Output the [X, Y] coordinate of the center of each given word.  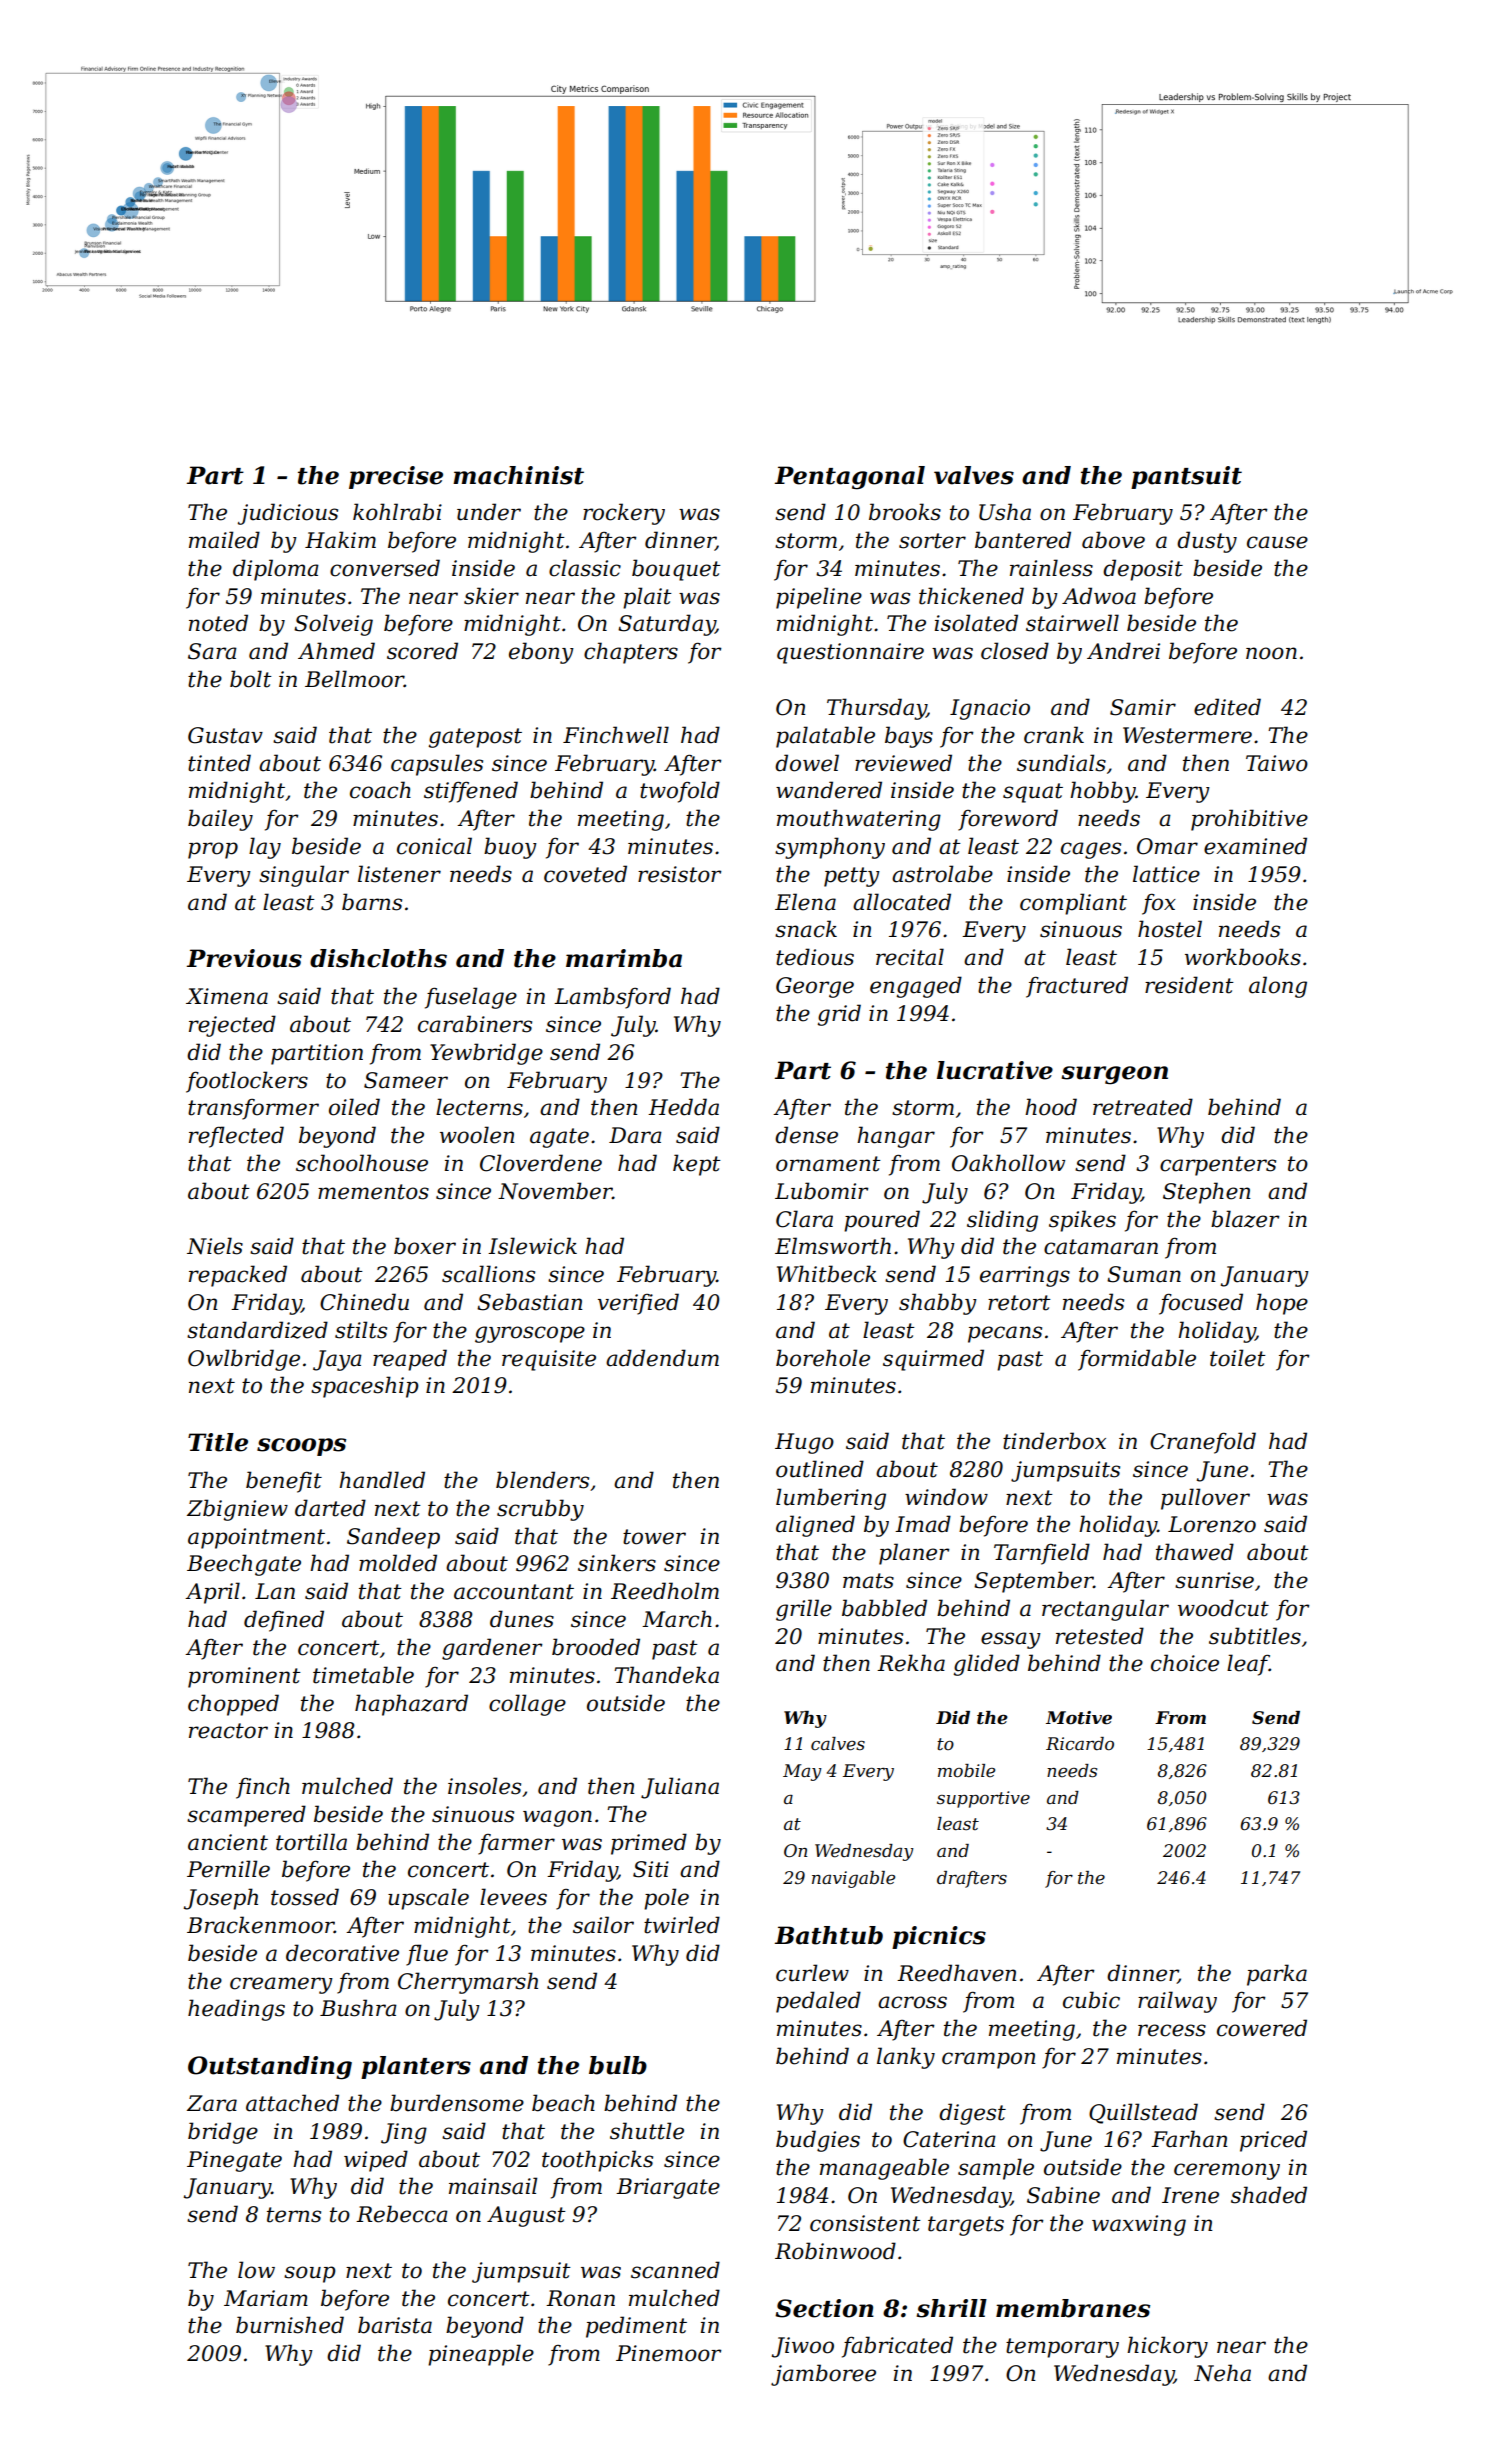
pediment [636, 2327]
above [1113, 540]
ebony [541, 653]
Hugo [804, 1443]
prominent [244, 1677]
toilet [1238, 1358]
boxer [425, 1246]
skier [491, 596]
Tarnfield [1042, 1554]
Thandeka [666, 1675]
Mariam [266, 2298]
